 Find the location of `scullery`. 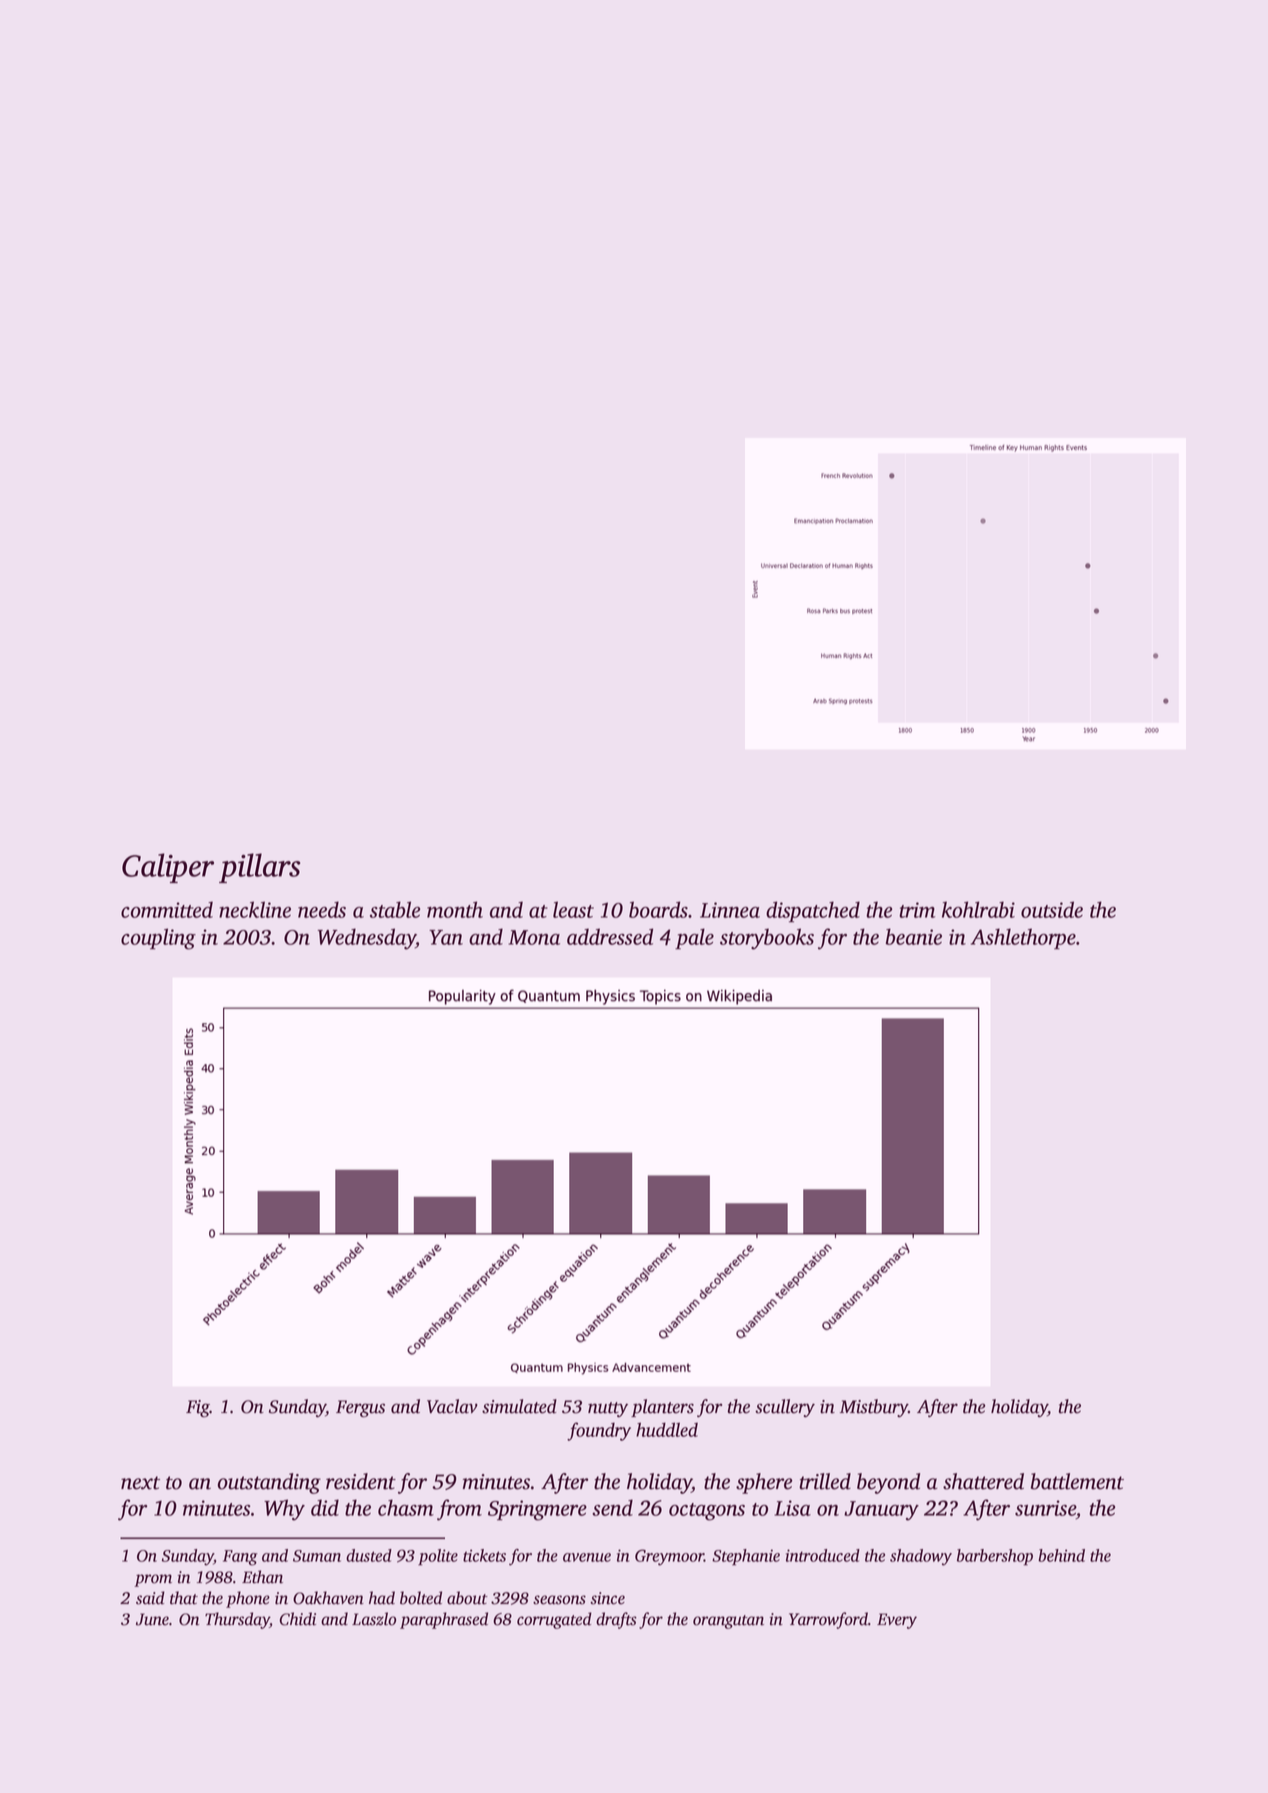

scullery is located at coordinates (785, 1408).
